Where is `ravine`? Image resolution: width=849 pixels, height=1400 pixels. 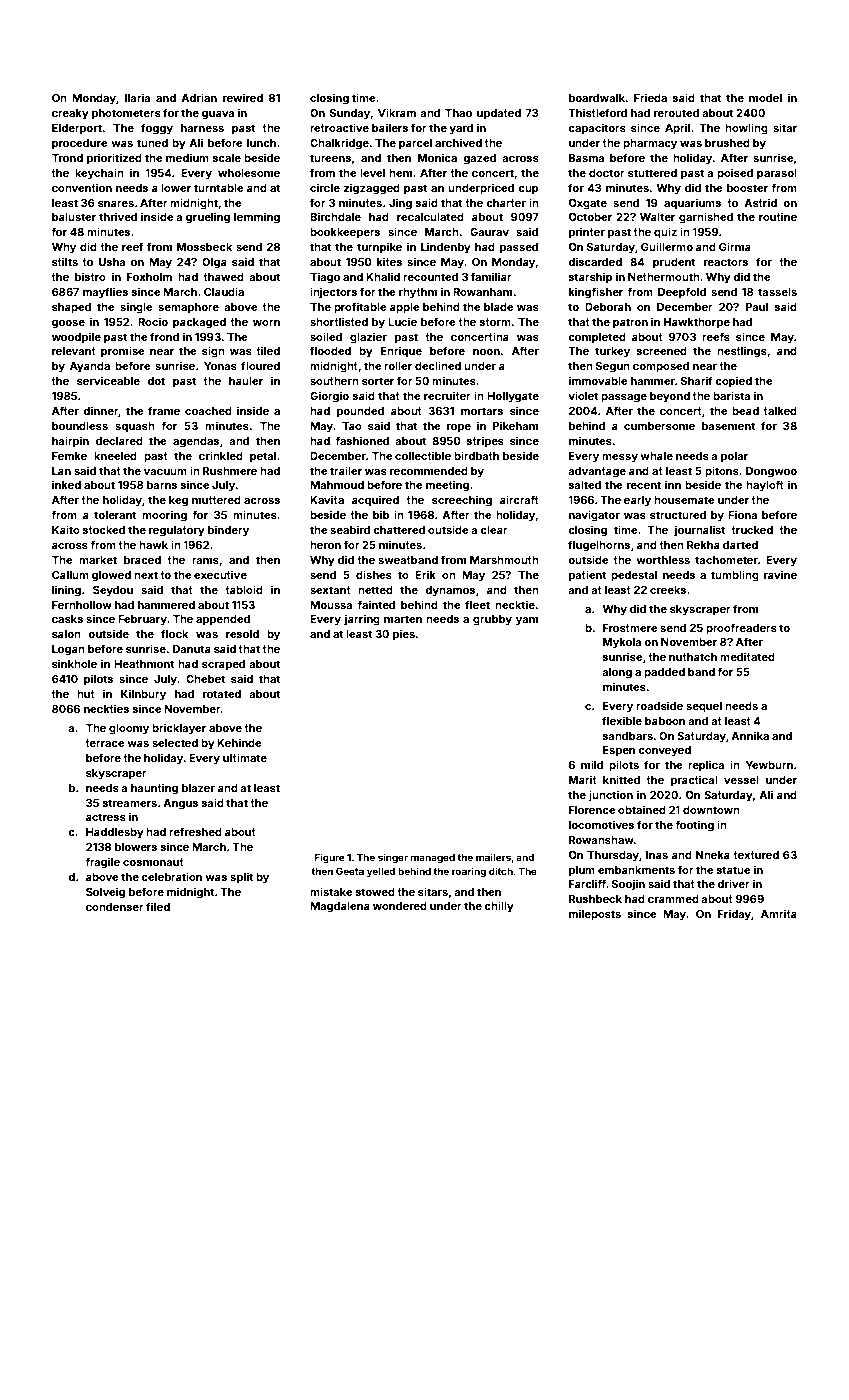 ravine is located at coordinates (780, 574).
